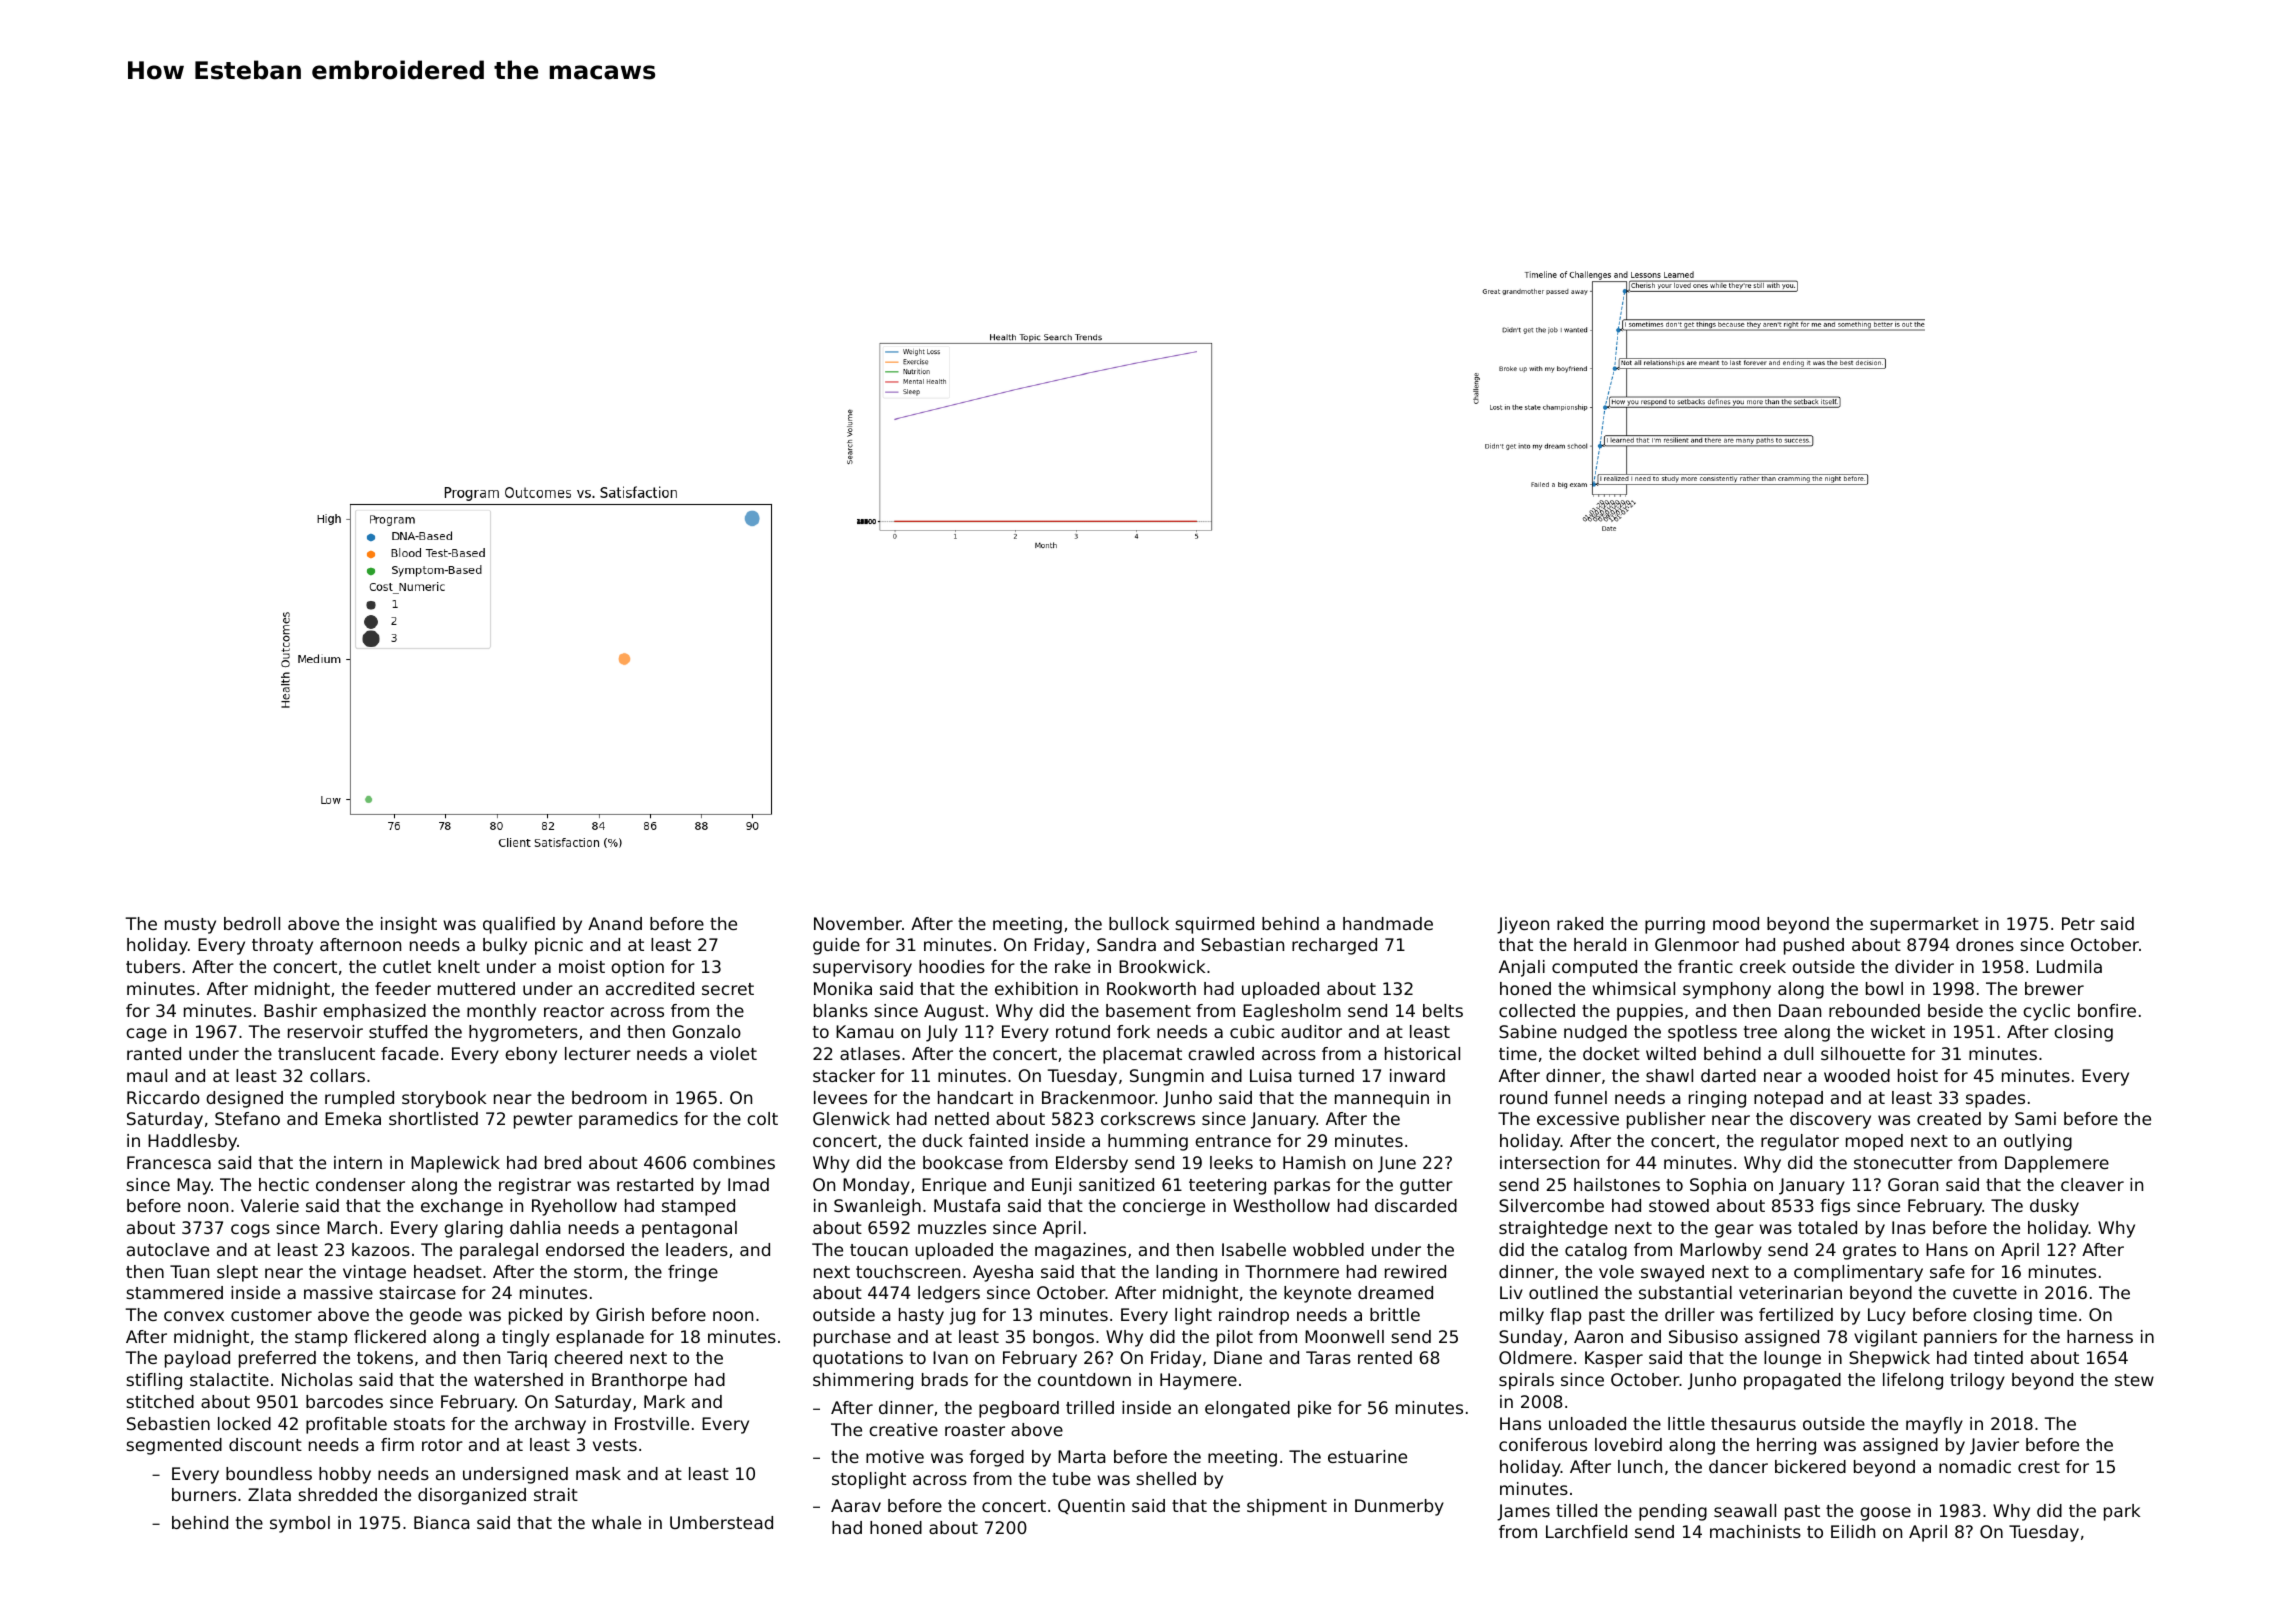 The image size is (2282, 1614). I want to click on bullock, so click(1139, 923).
